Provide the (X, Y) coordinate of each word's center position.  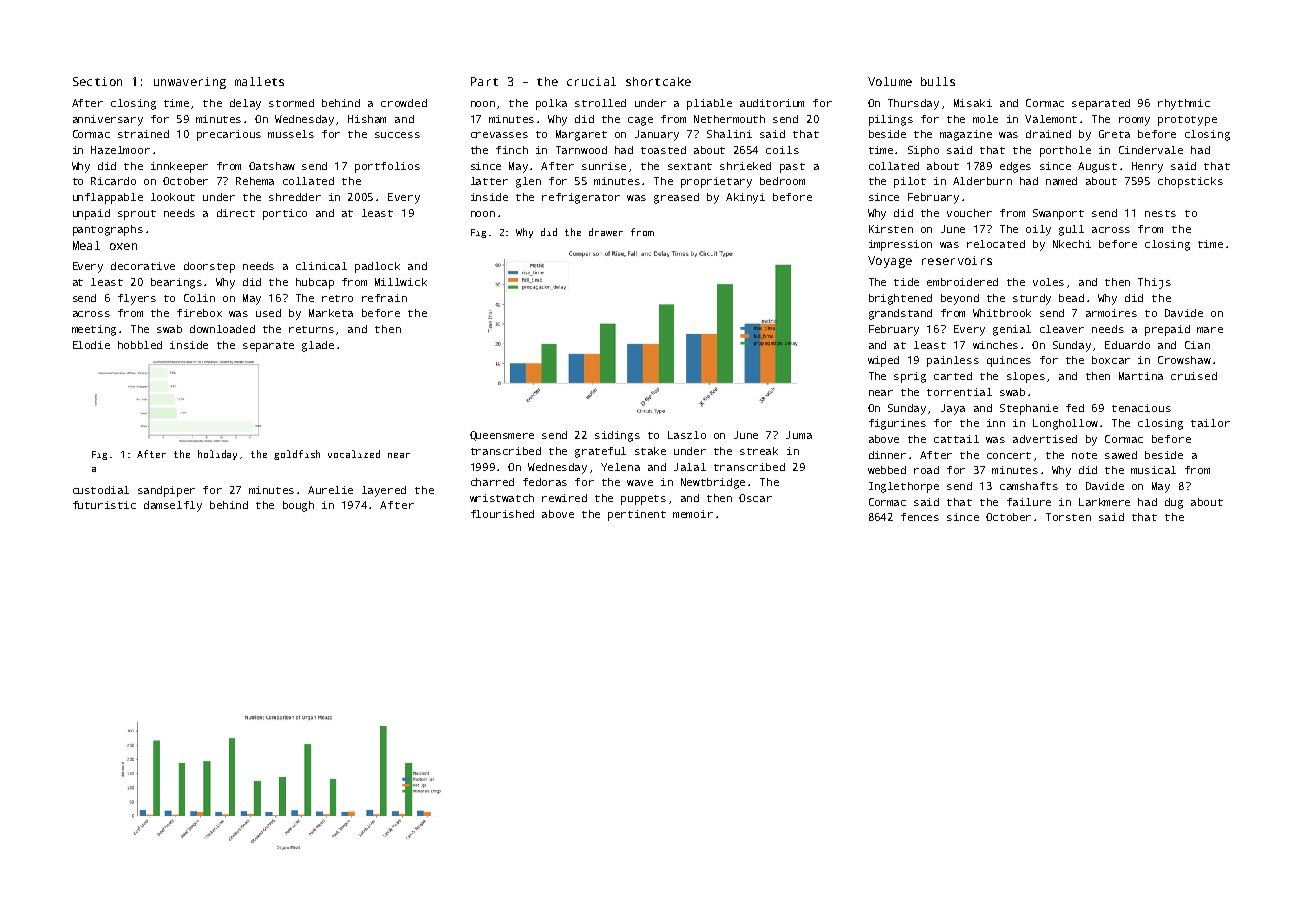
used (268, 313)
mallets (259, 81)
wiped (883, 361)
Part (484, 81)
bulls (938, 81)
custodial (101, 490)
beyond (960, 299)
